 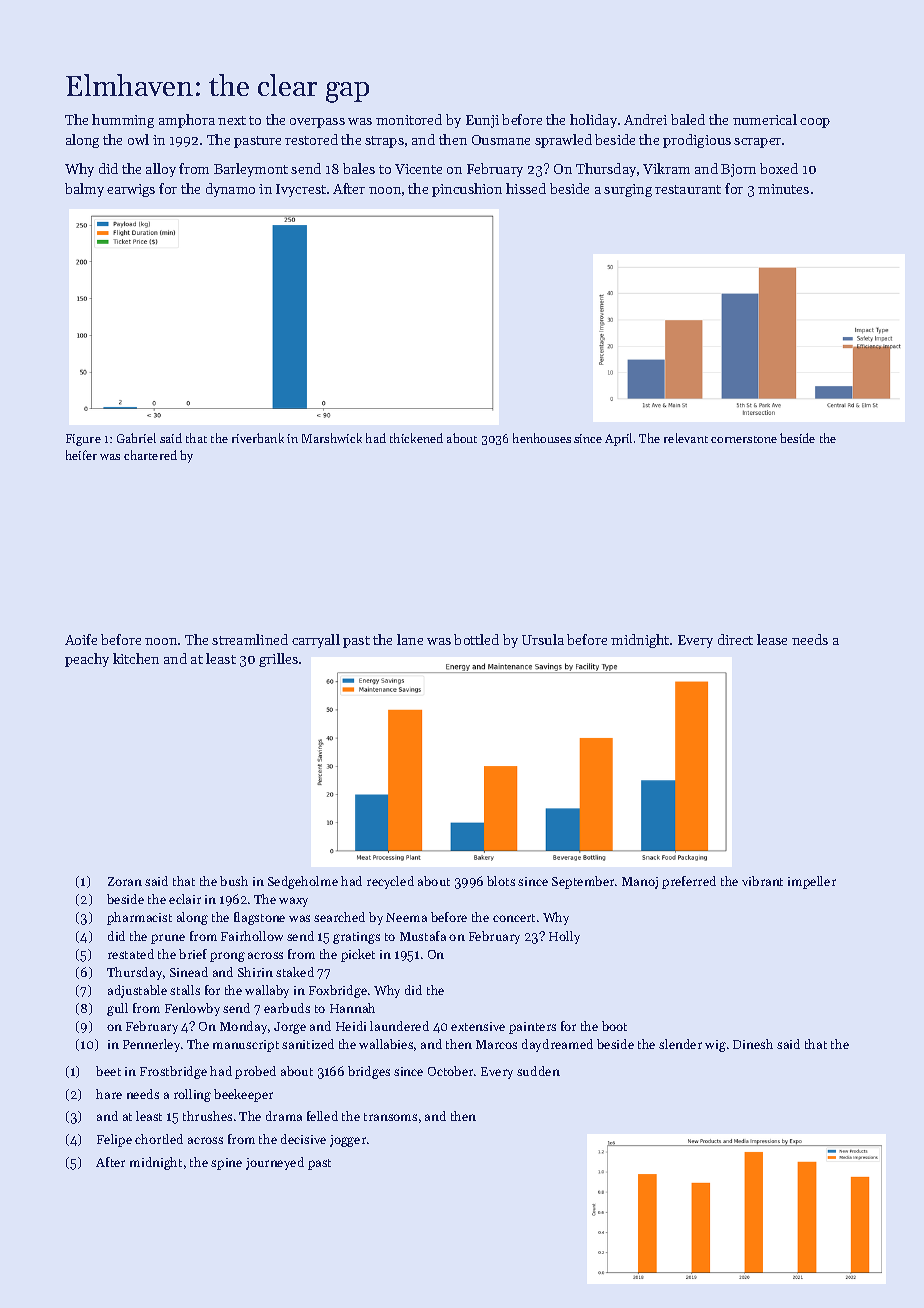 I want to click on balmy, so click(x=84, y=190).
